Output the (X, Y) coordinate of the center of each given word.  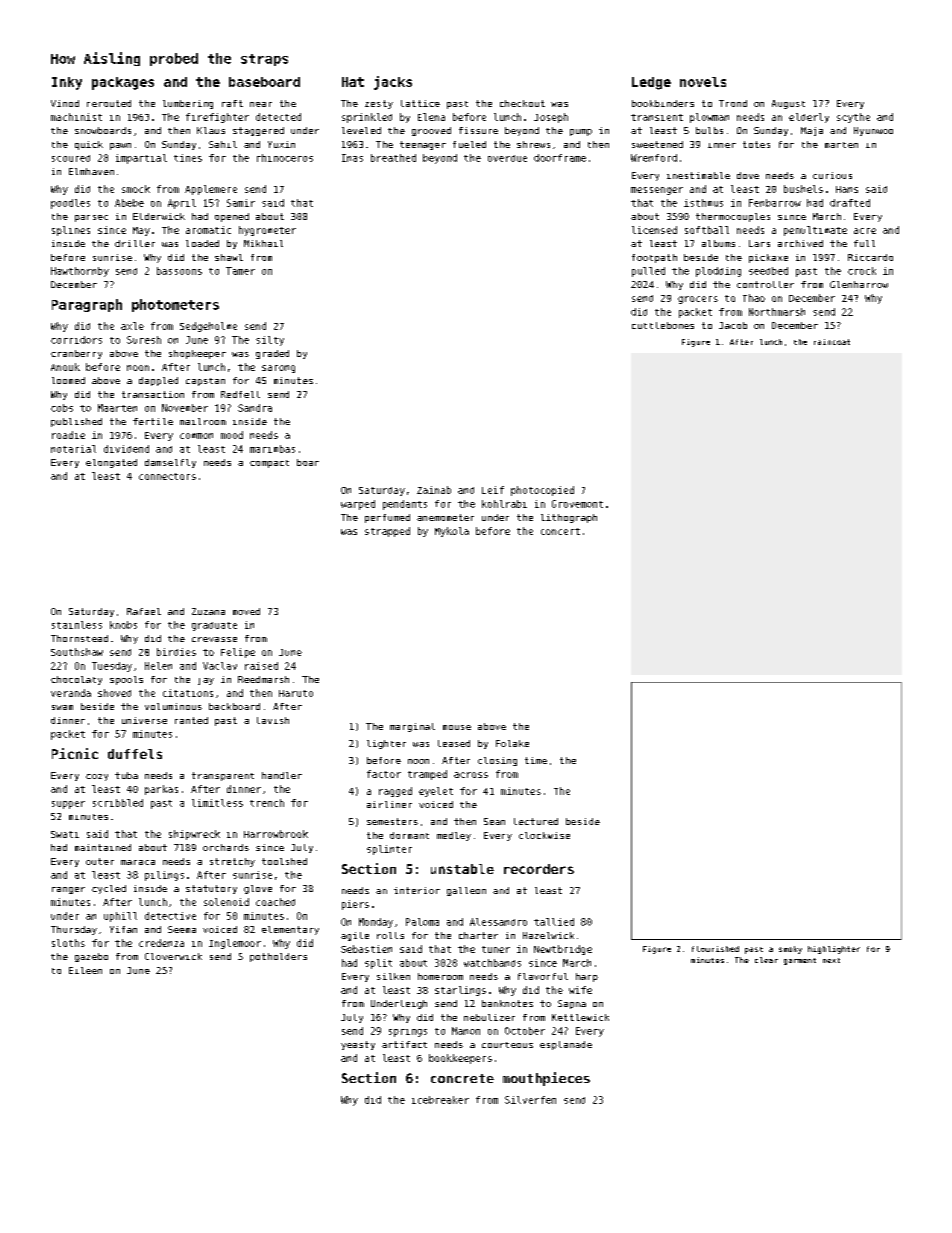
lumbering (188, 104)
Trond (733, 103)
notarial (73, 449)
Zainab (434, 490)
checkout (522, 103)
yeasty (358, 1045)
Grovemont (577, 504)
